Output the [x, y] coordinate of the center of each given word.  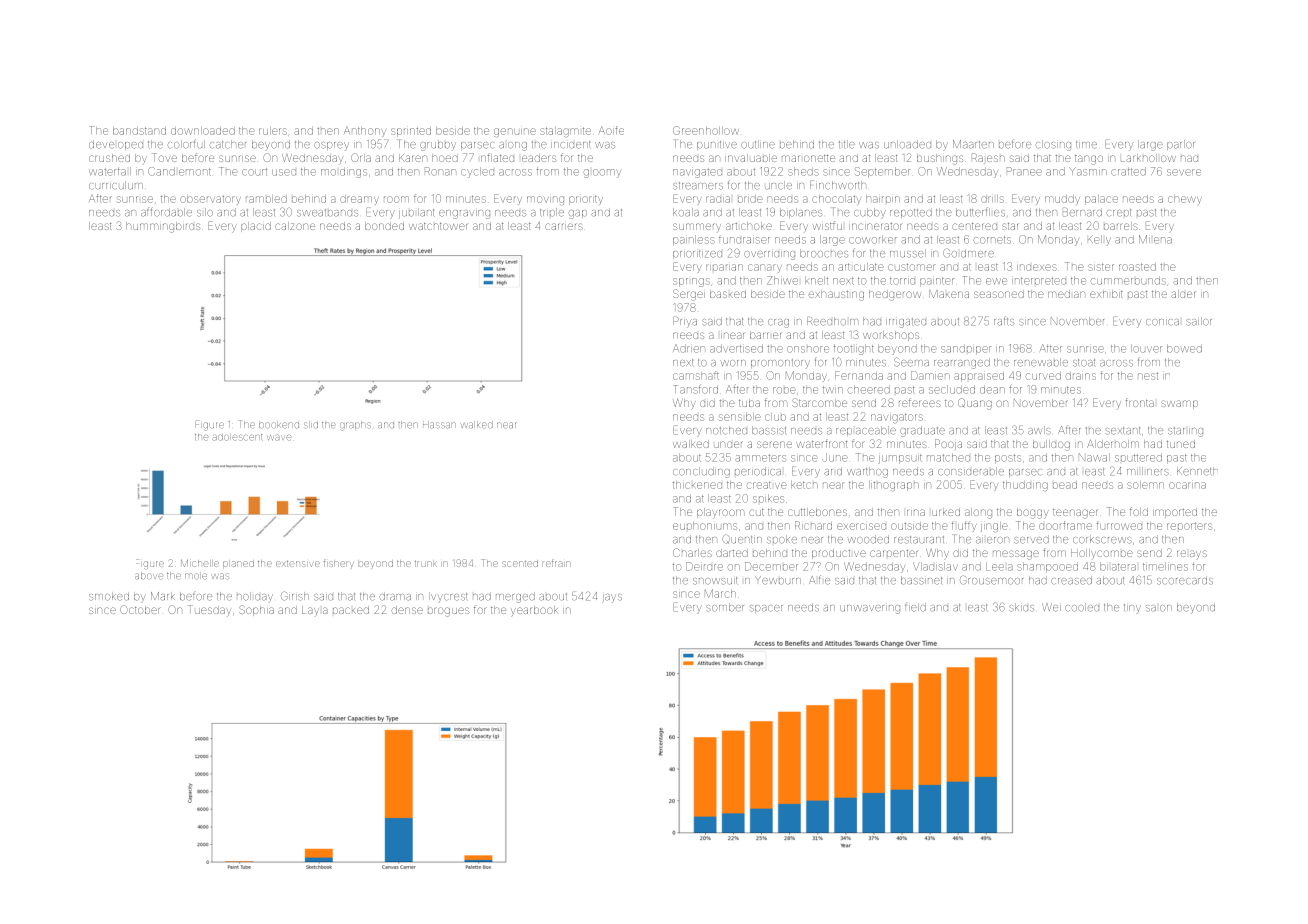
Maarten [973, 144]
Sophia [256, 610]
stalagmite [565, 132]
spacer [766, 609]
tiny [1132, 608]
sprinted [411, 132]
